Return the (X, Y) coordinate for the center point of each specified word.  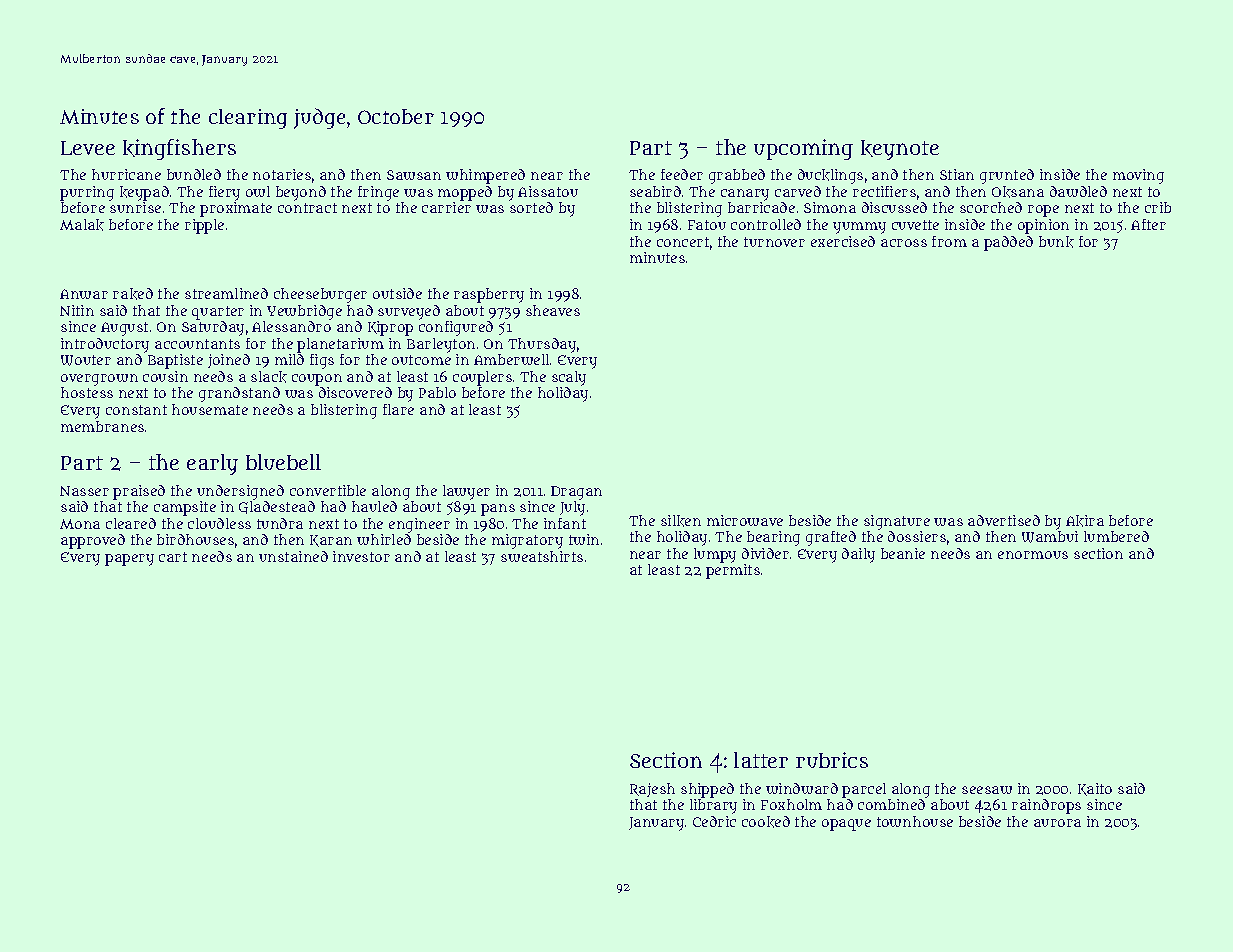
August (124, 329)
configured (456, 328)
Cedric (714, 821)
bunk (1056, 242)
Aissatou (548, 191)
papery (129, 560)
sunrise (135, 207)
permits (733, 571)
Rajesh (652, 790)
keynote (900, 150)
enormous (1033, 555)
